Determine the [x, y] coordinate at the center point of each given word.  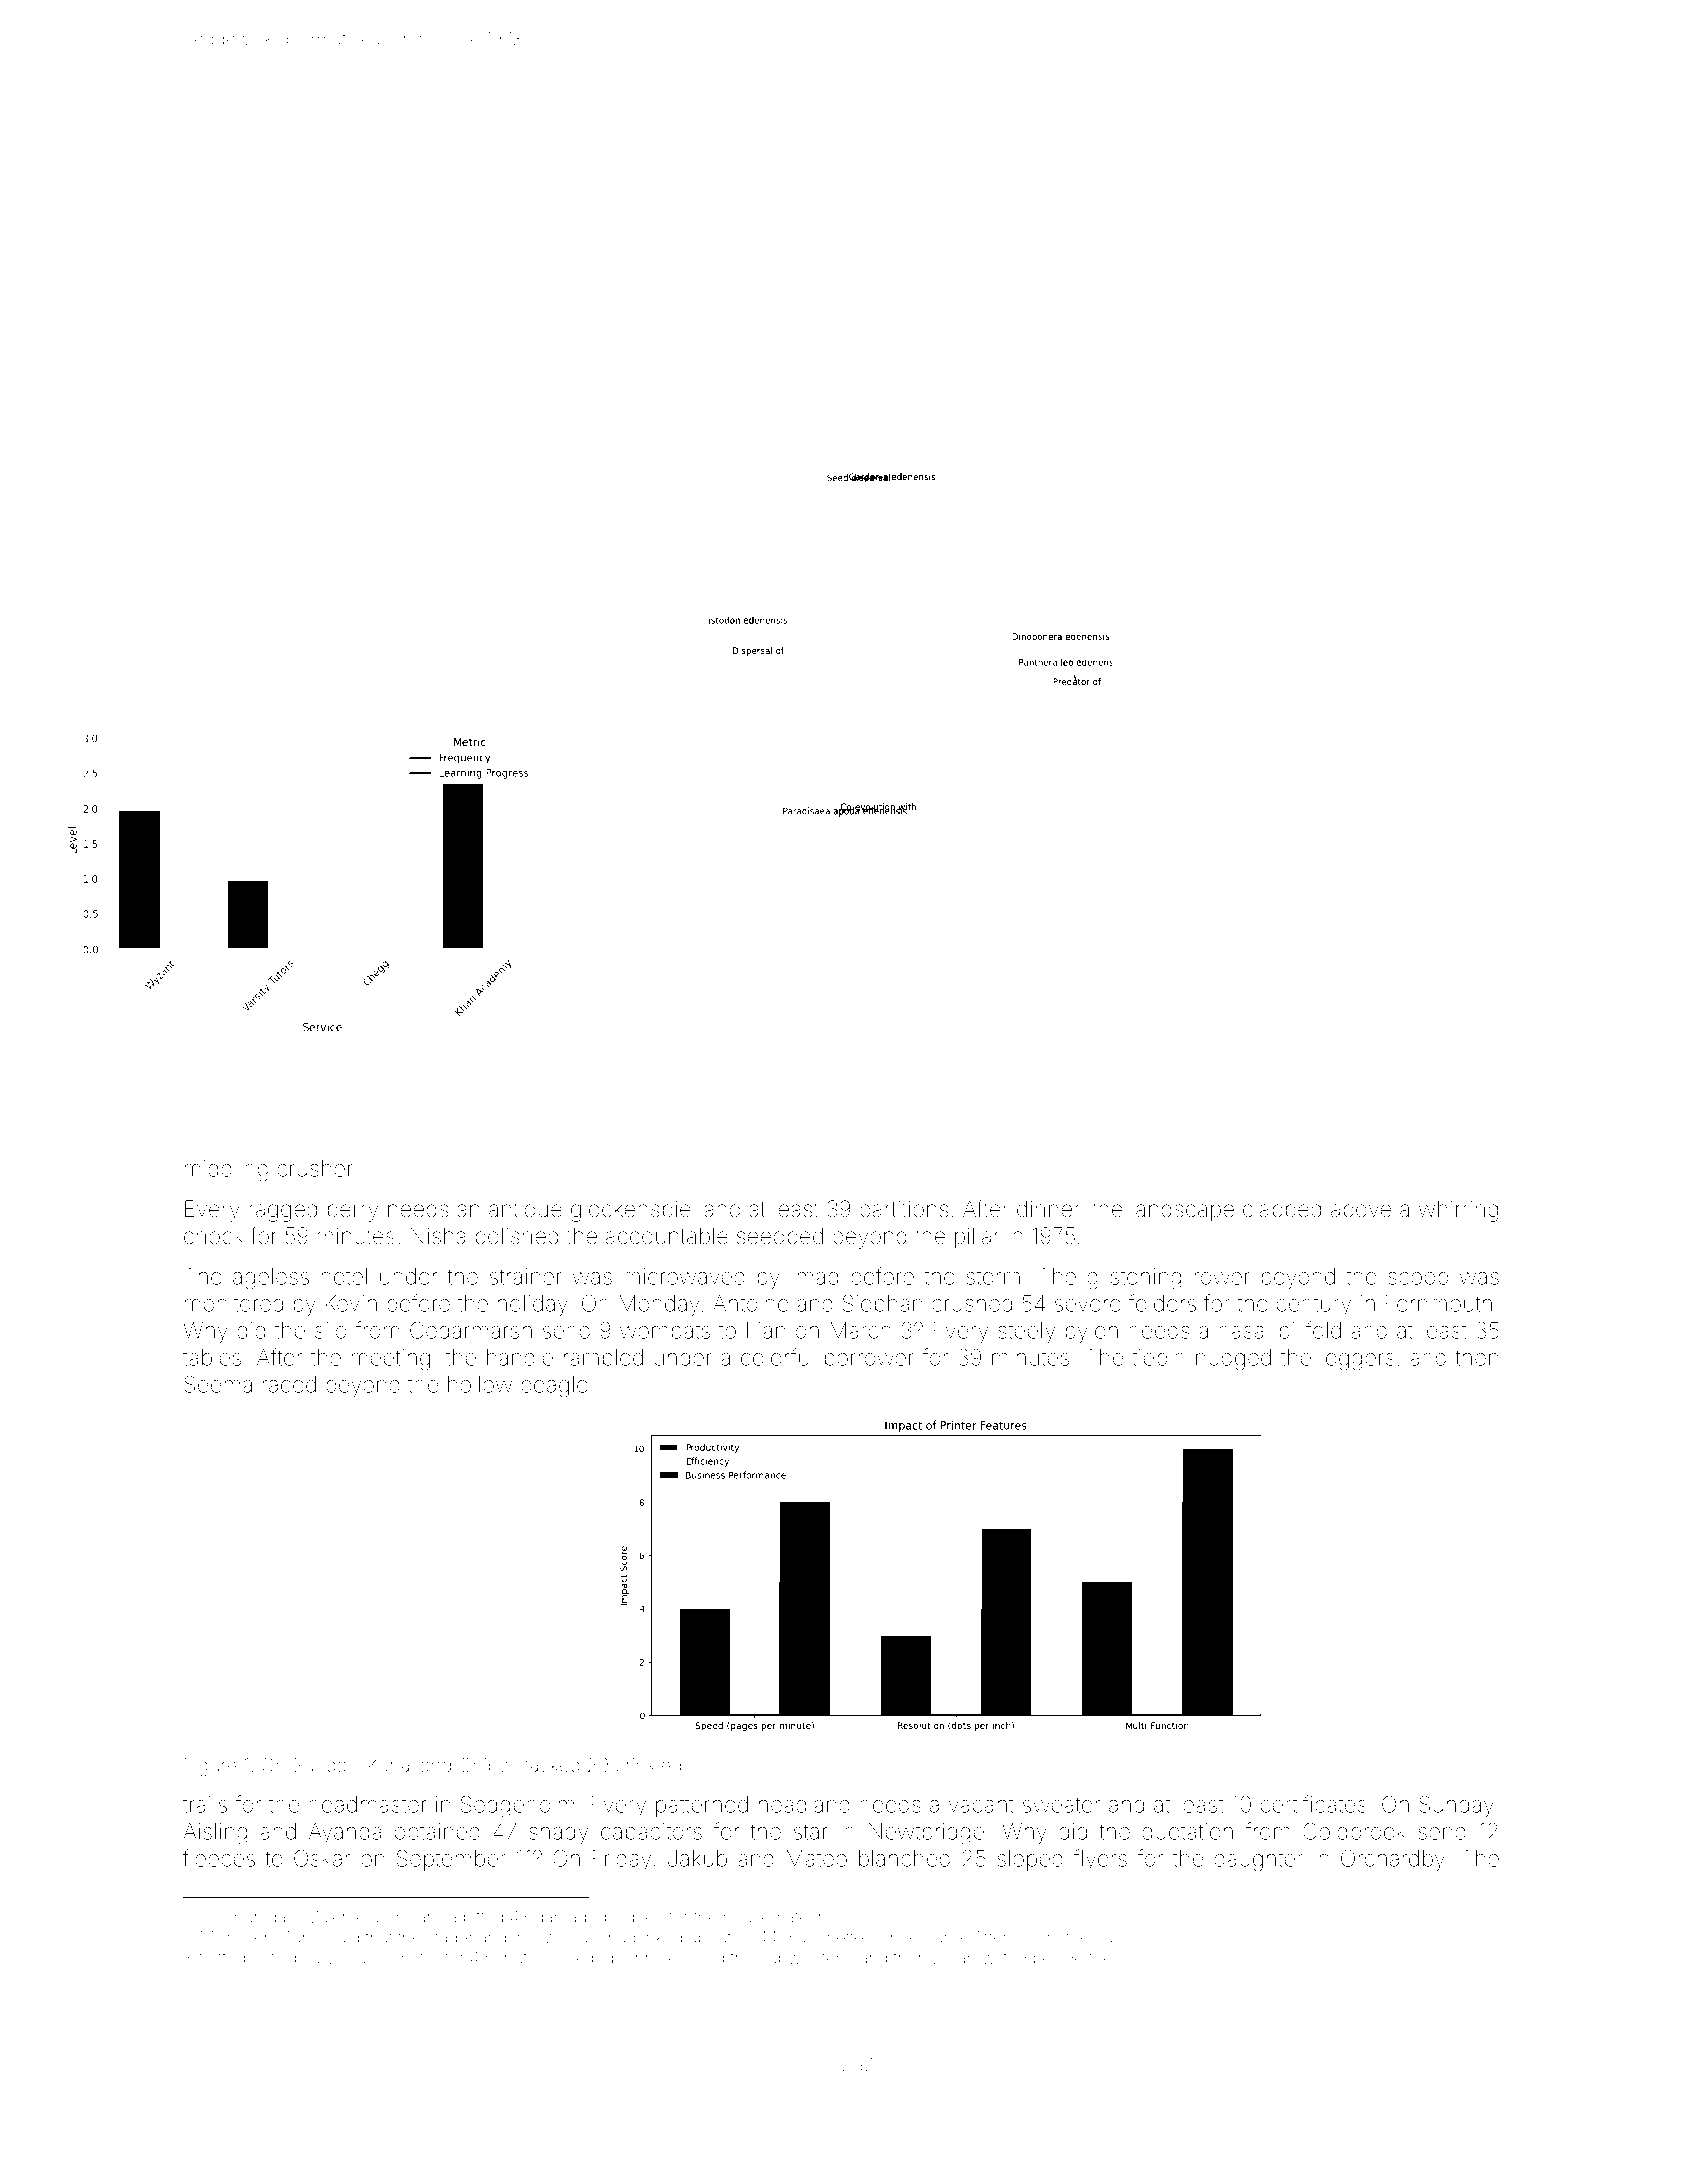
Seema [218, 1384]
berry [353, 1211]
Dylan [954, 1959]
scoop [1418, 1280]
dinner [1048, 1209]
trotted [222, 1958]
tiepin [1158, 1359]
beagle [554, 1387]
